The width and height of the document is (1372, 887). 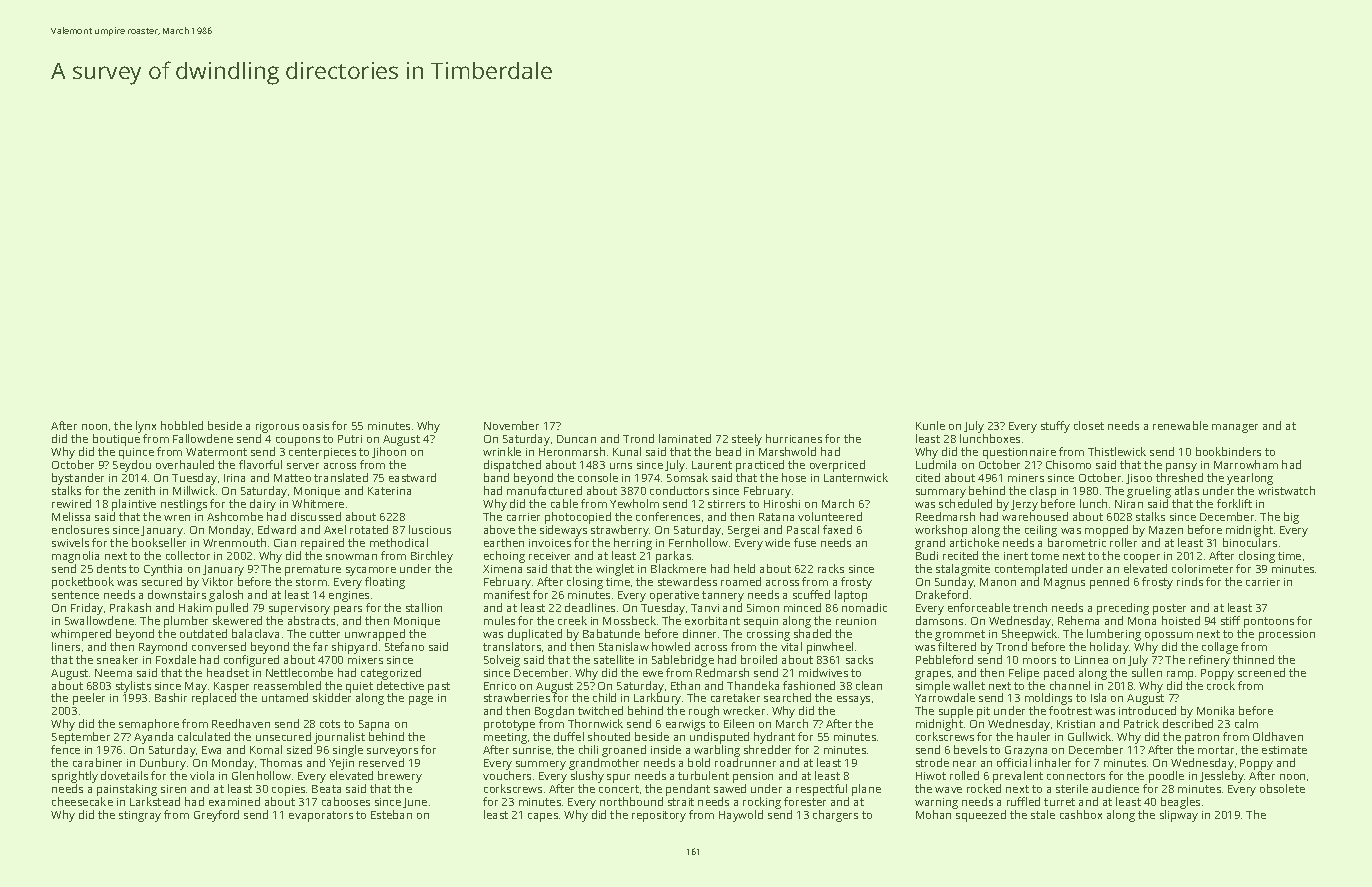 I want to click on racks, so click(x=831, y=568).
